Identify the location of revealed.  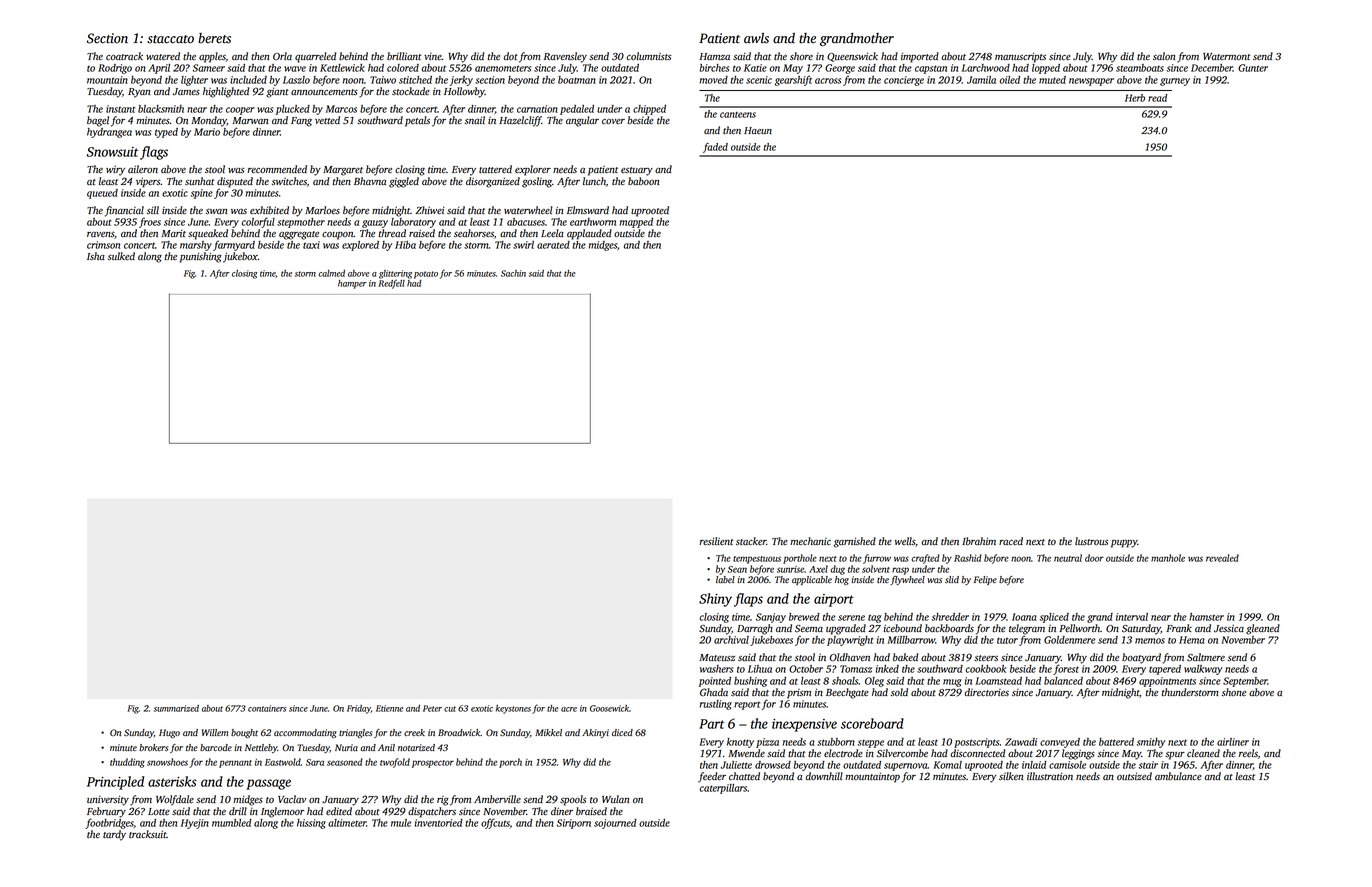
(1222, 558).
